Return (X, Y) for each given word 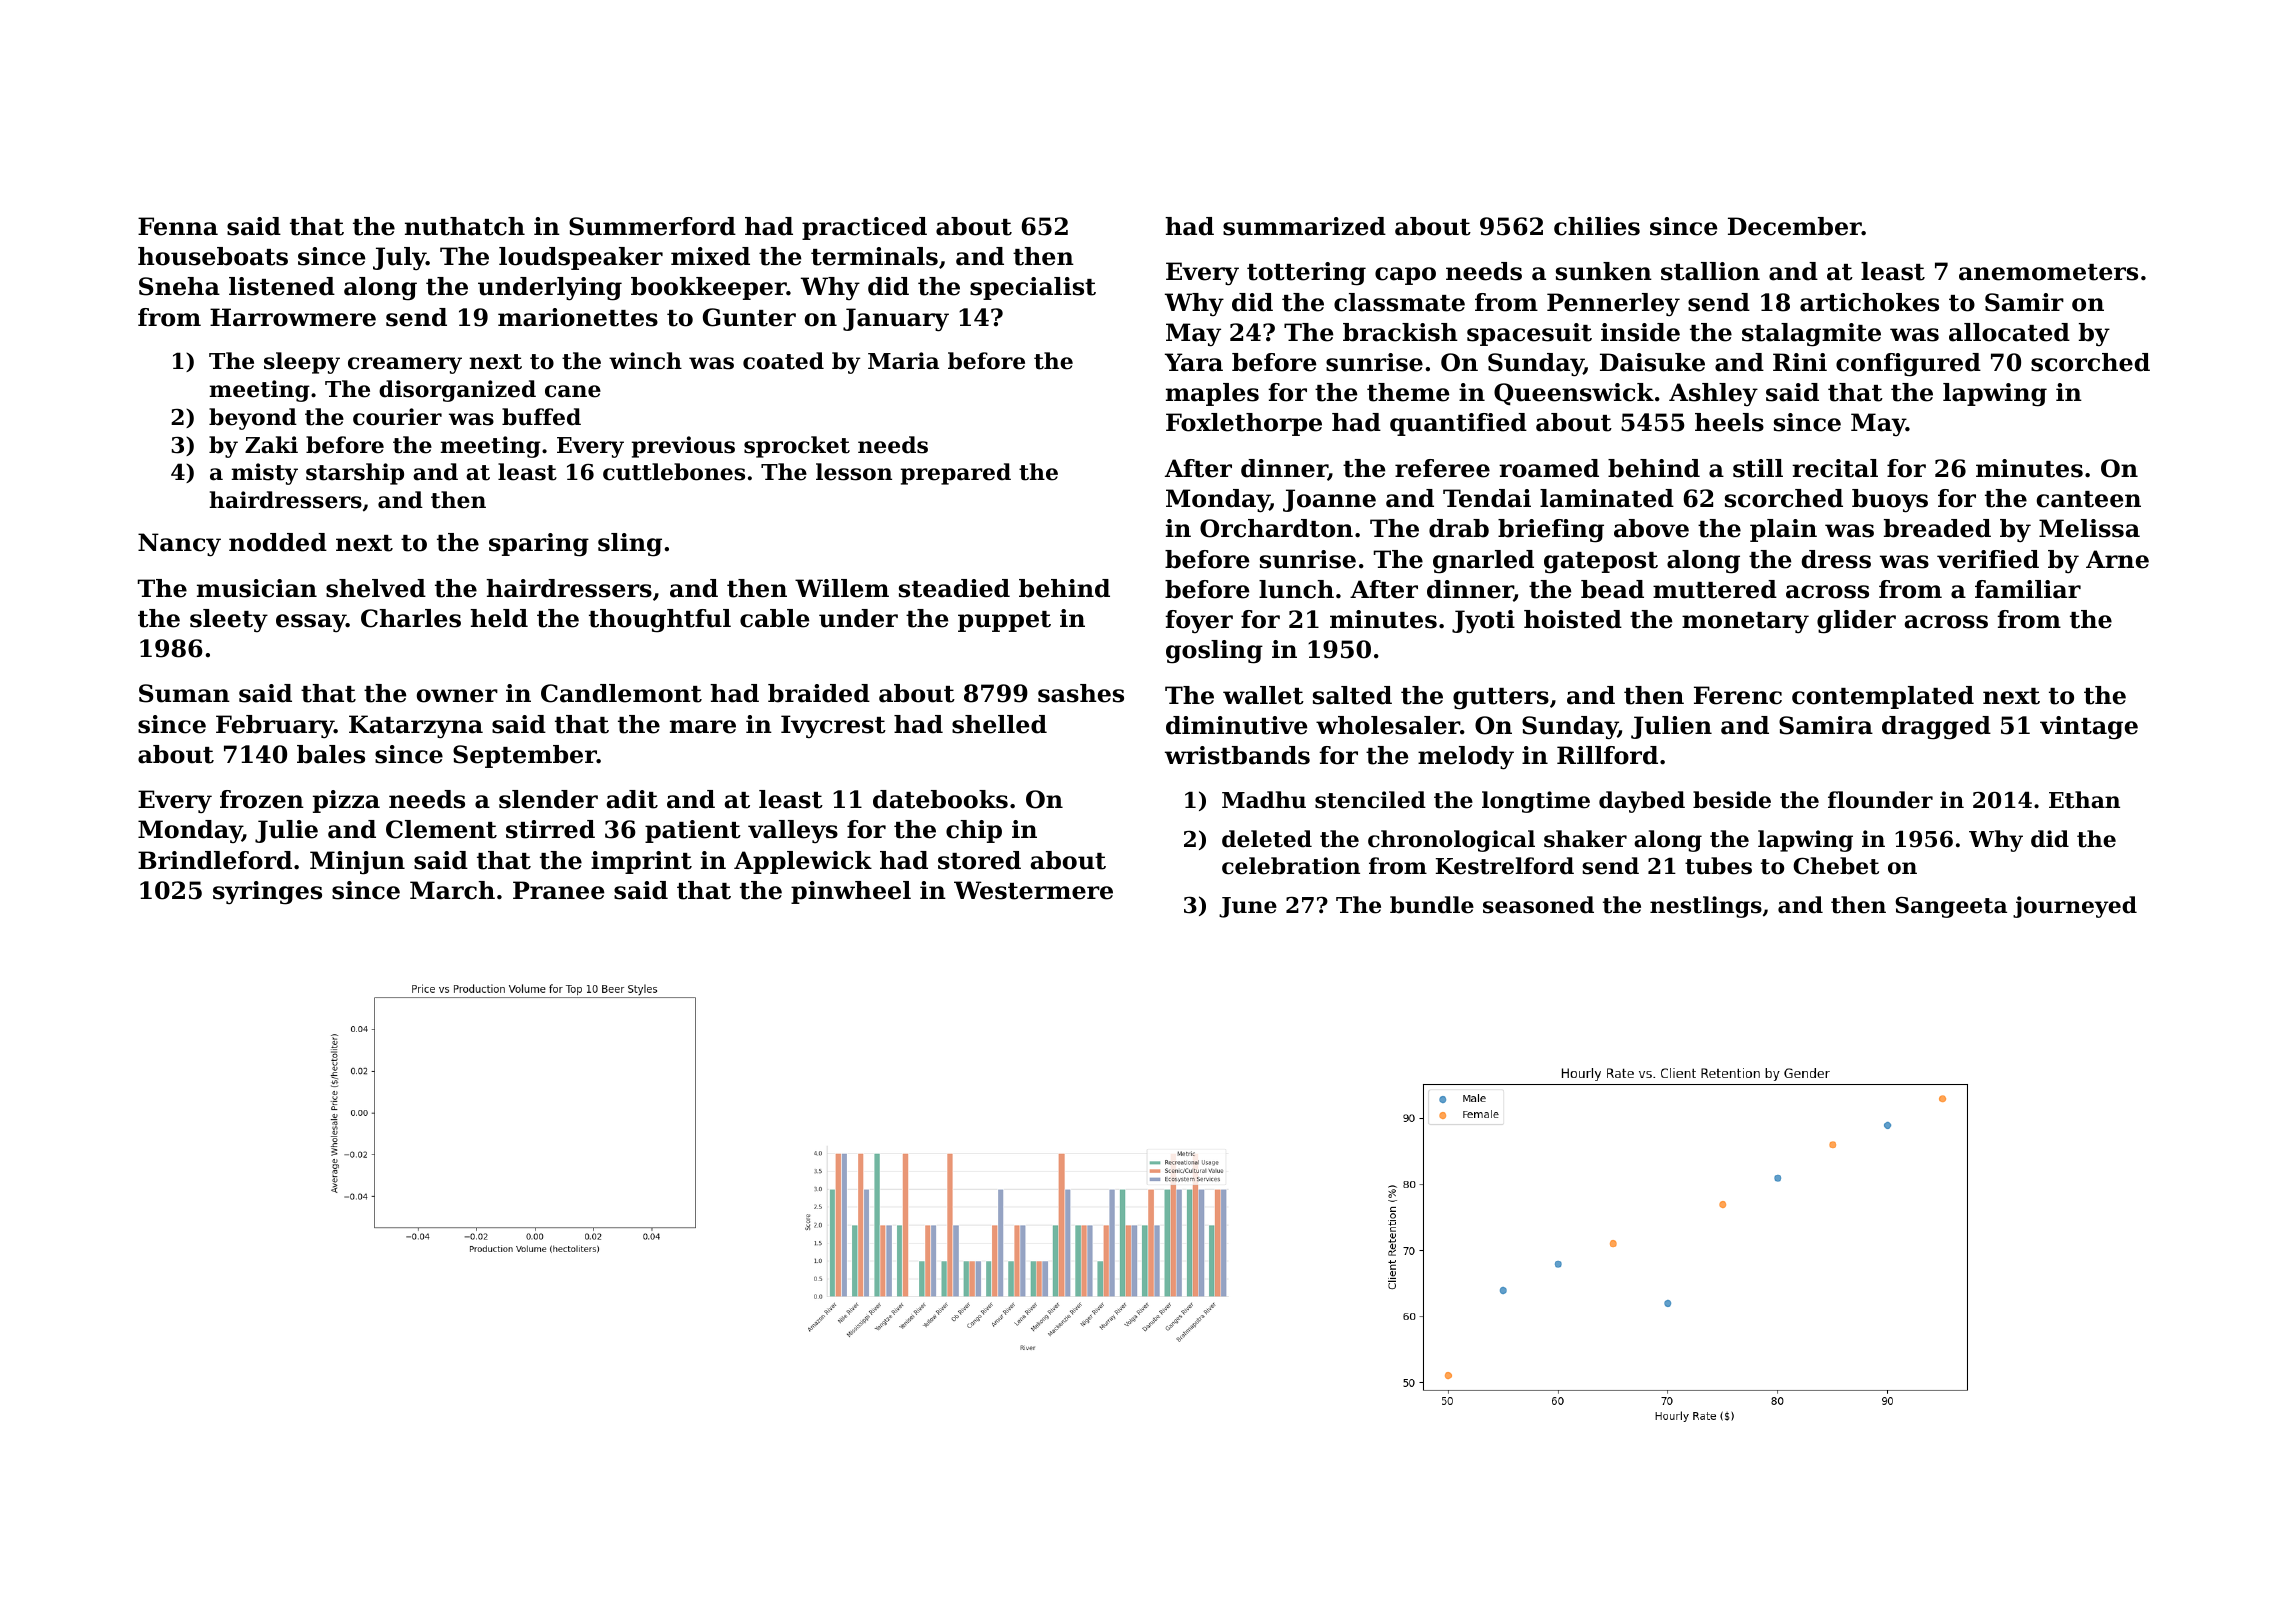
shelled (999, 724)
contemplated (1883, 697)
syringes (267, 893)
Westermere (1033, 890)
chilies (1597, 226)
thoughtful (660, 621)
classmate (1399, 302)
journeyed (2075, 907)
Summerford (652, 226)
